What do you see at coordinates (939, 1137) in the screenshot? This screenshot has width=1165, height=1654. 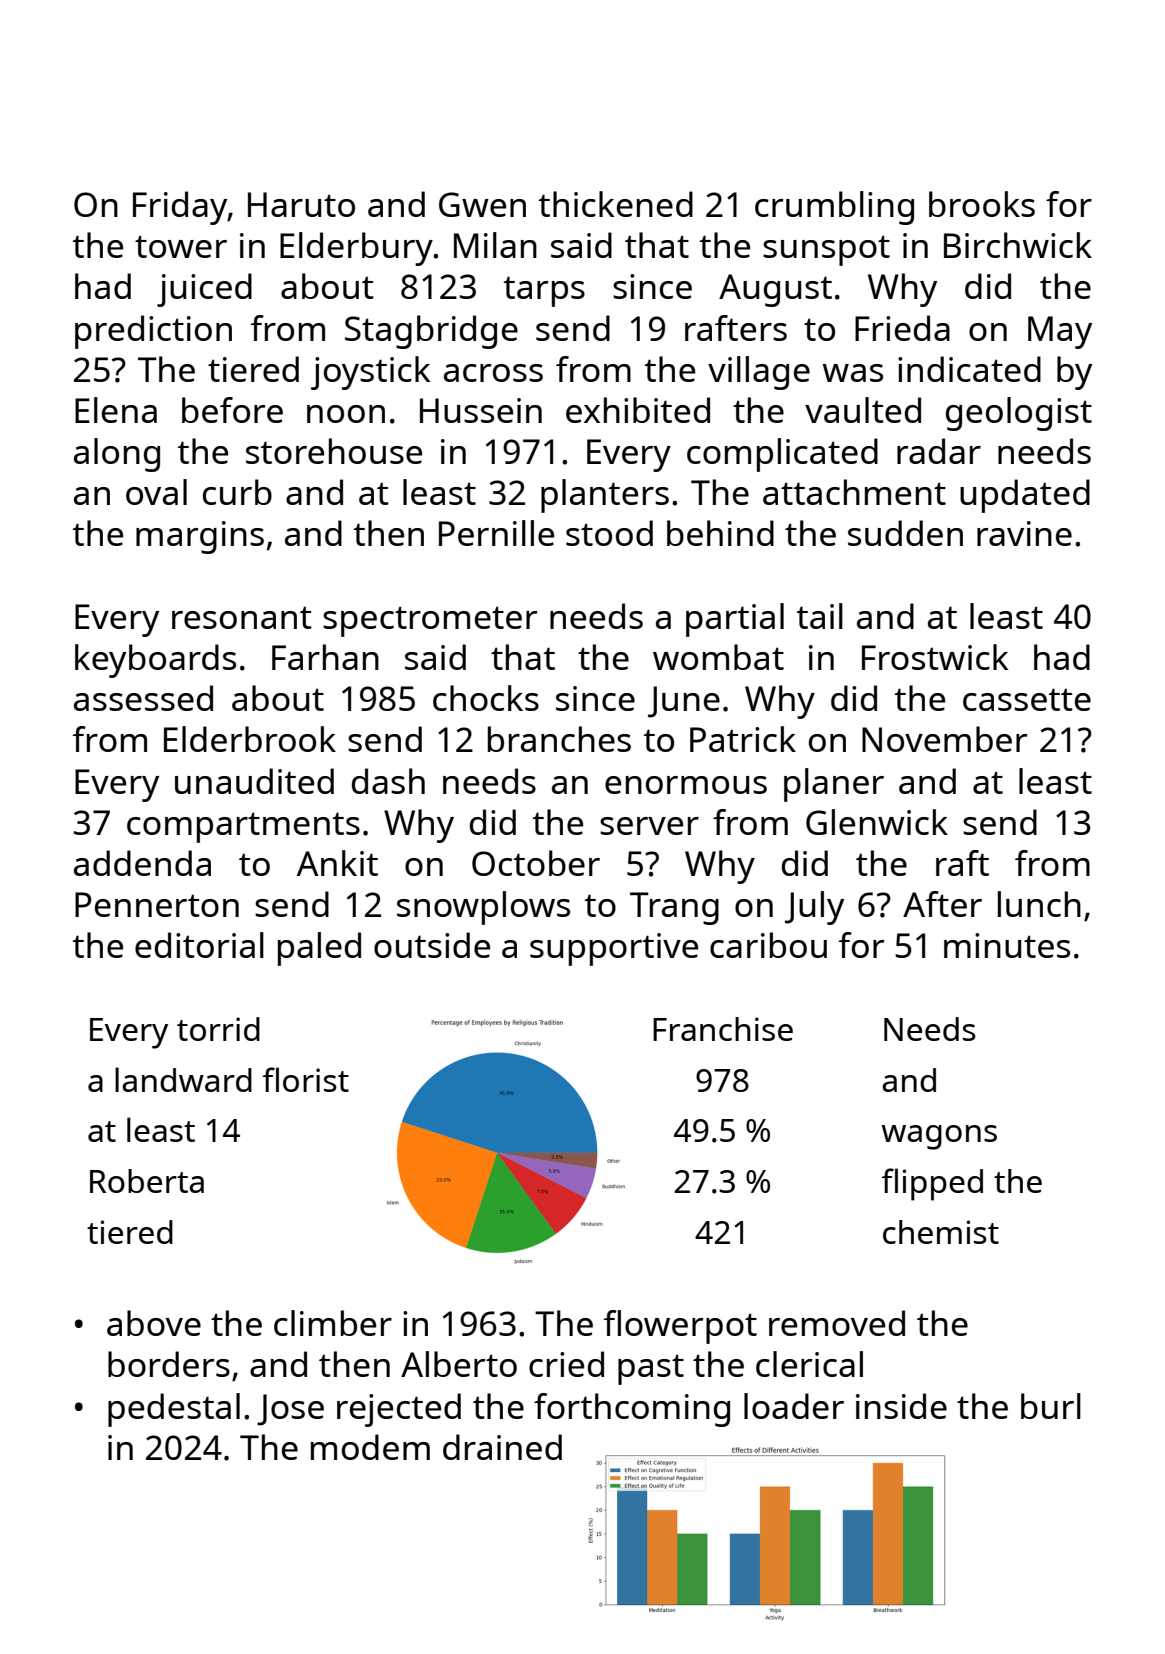 I see `wagons` at bounding box center [939, 1137].
